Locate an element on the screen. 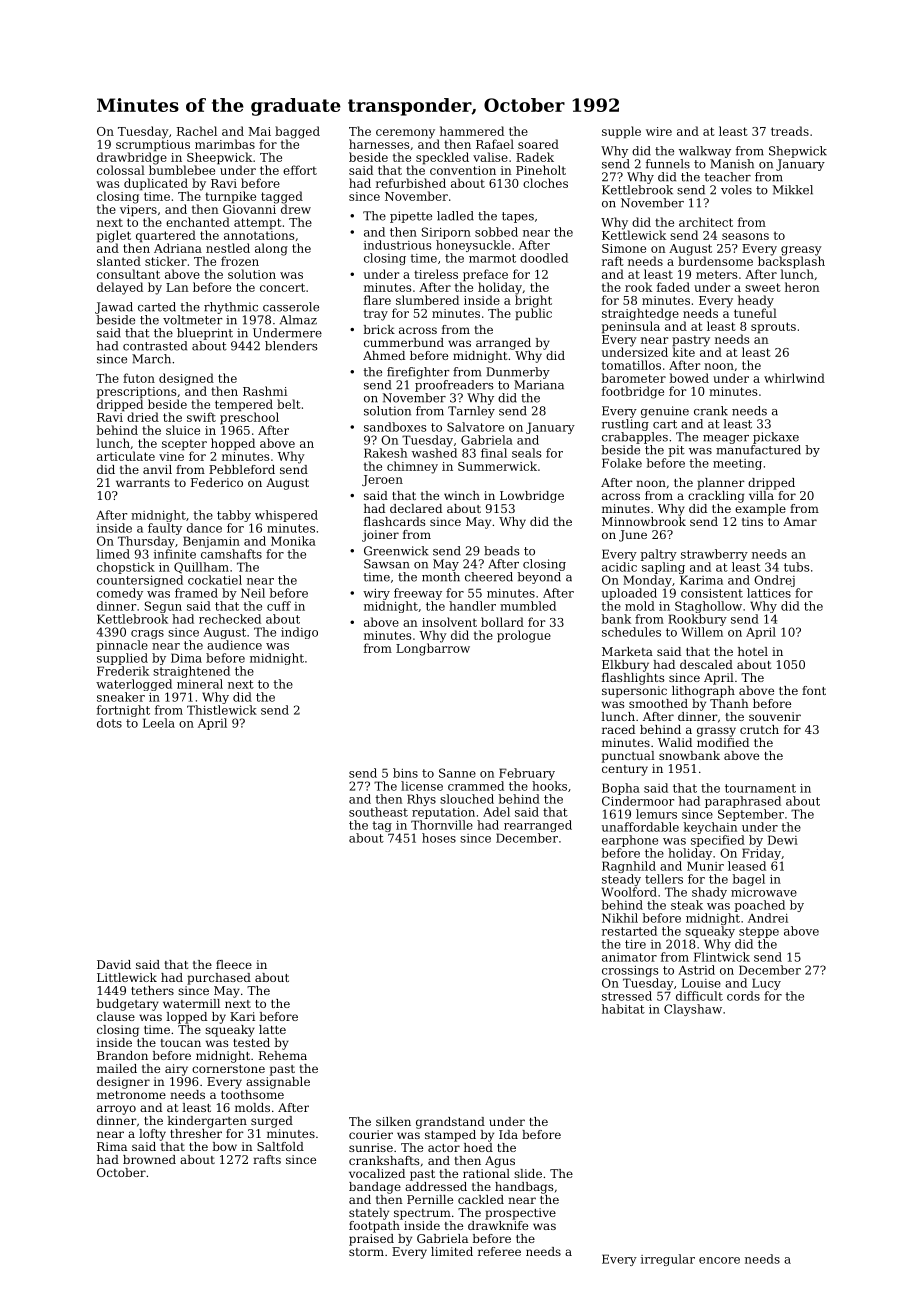 This screenshot has height=1308, width=924. Thanh is located at coordinates (729, 703).
